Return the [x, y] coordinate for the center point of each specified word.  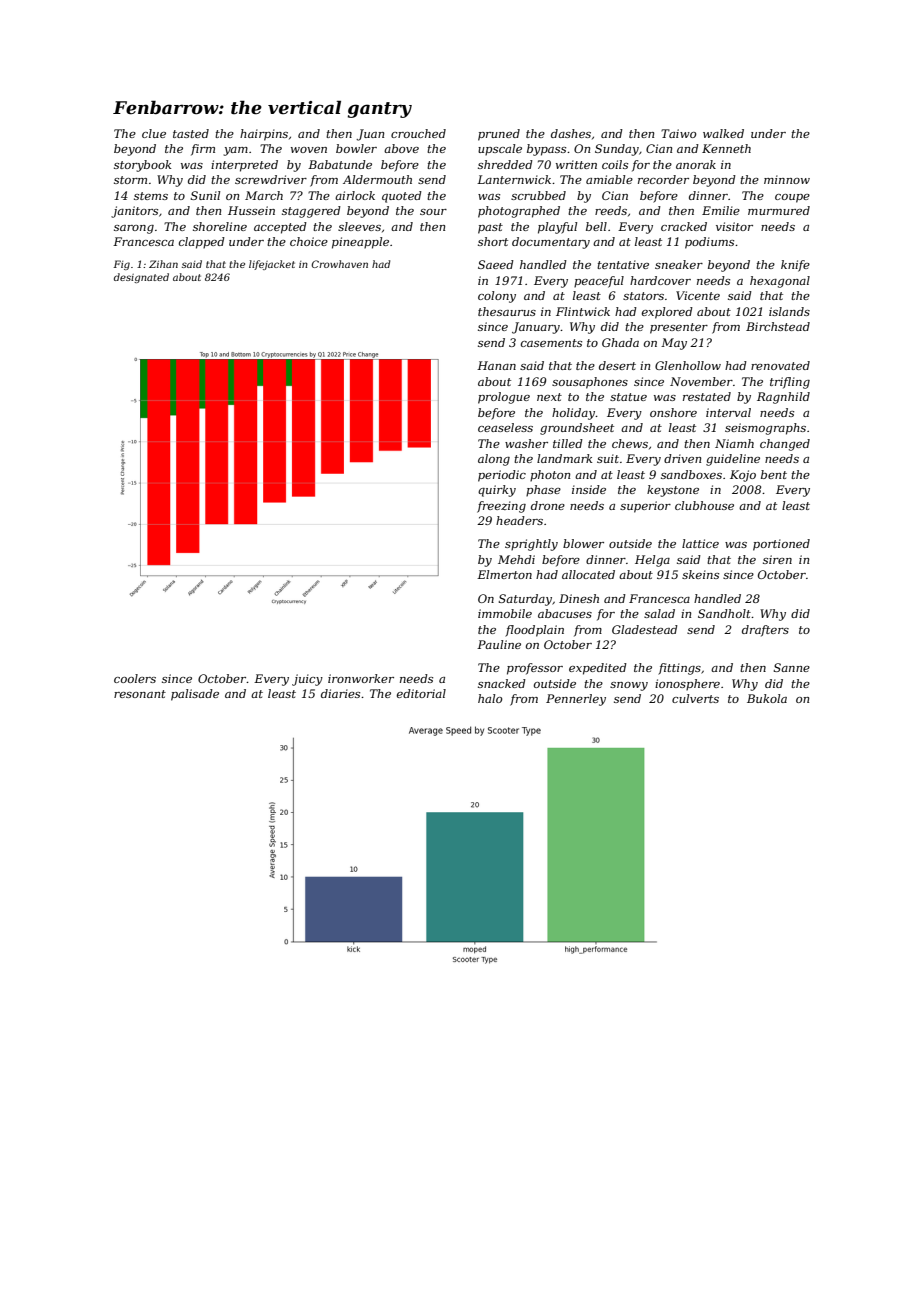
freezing [501, 507]
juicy [307, 680]
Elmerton [504, 574]
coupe [792, 198]
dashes [571, 133]
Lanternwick [514, 179]
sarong [134, 229]
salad [659, 613]
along [494, 460]
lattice [700, 543]
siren [777, 559]
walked [723, 133]
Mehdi [516, 559]
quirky [497, 491]
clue [154, 133]
